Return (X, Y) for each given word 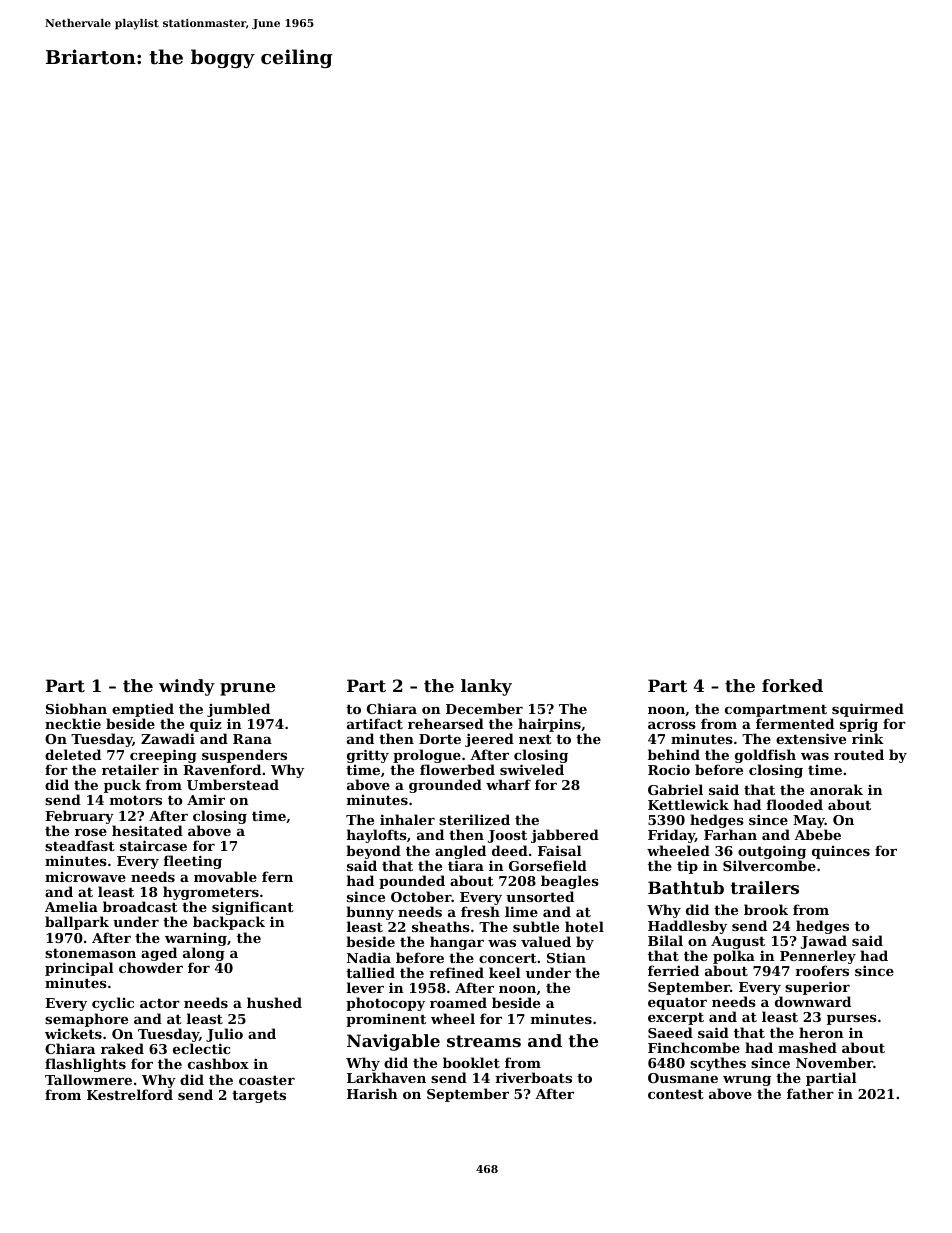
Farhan (730, 835)
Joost (507, 836)
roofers (822, 971)
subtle (536, 926)
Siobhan (76, 708)
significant (253, 909)
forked (792, 685)
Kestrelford (130, 1094)
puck (122, 786)
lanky (486, 687)
